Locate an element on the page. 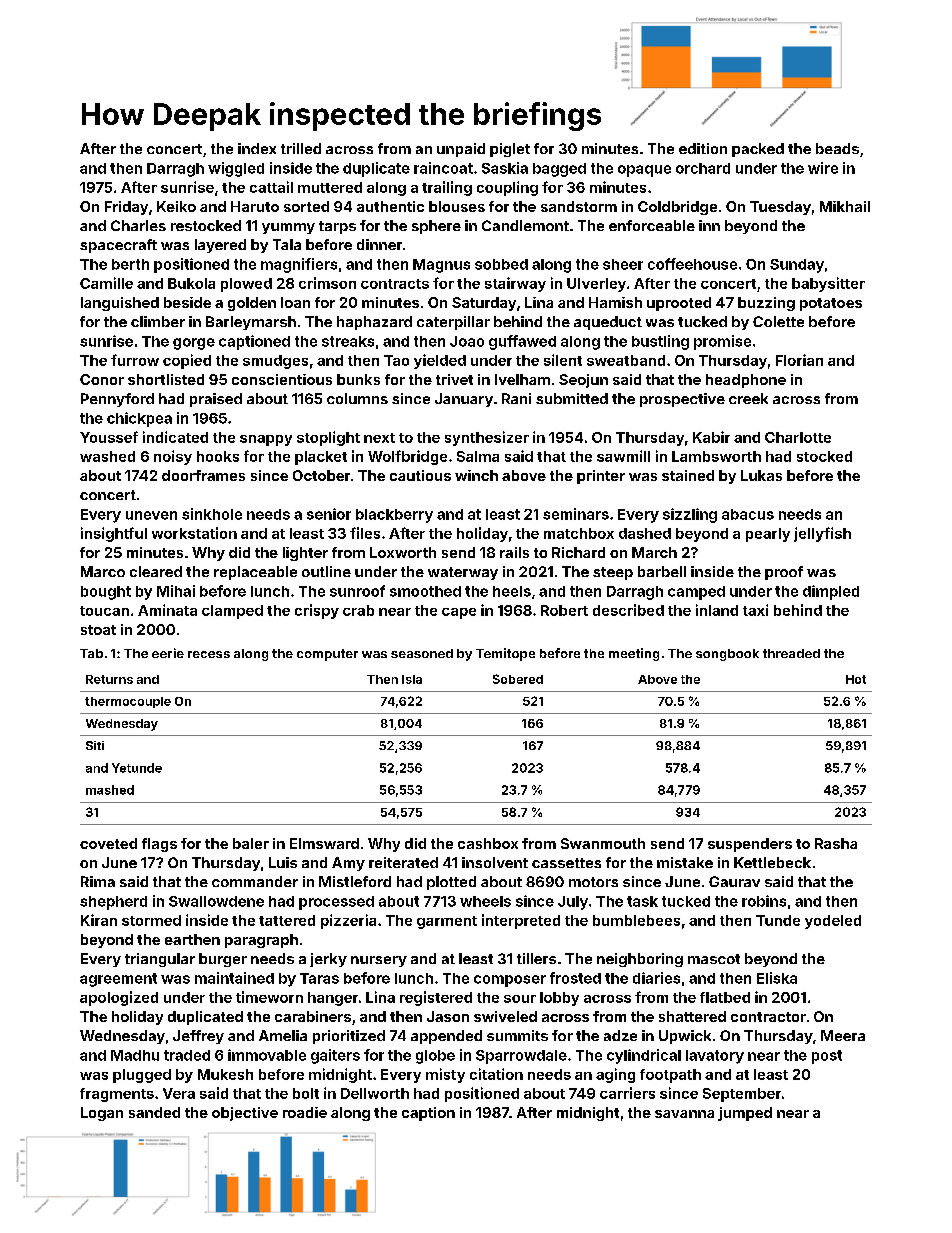 The image size is (952, 1233). threaded is located at coordinates (791, 653).
